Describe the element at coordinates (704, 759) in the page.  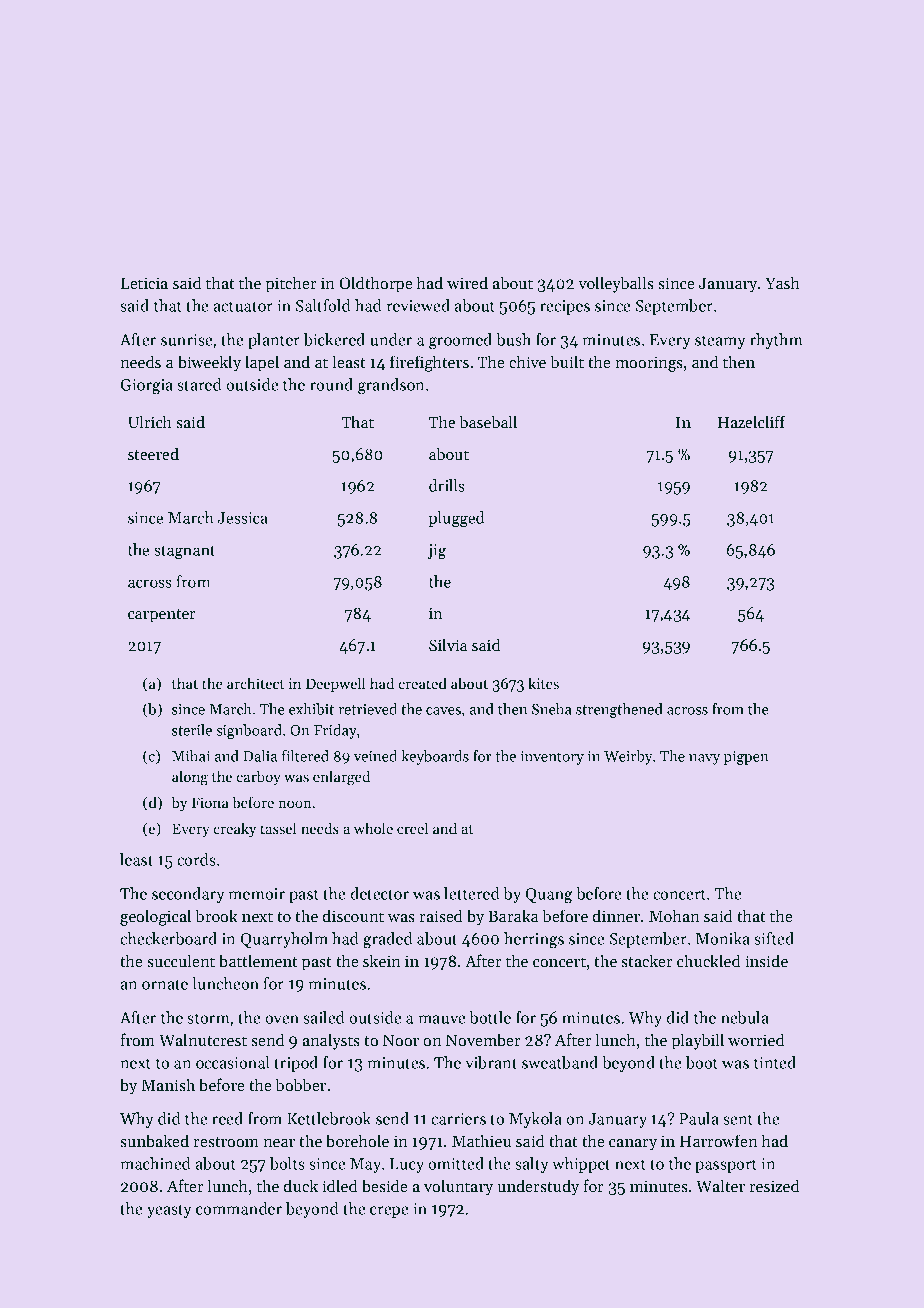
I see `navy` at that location.
